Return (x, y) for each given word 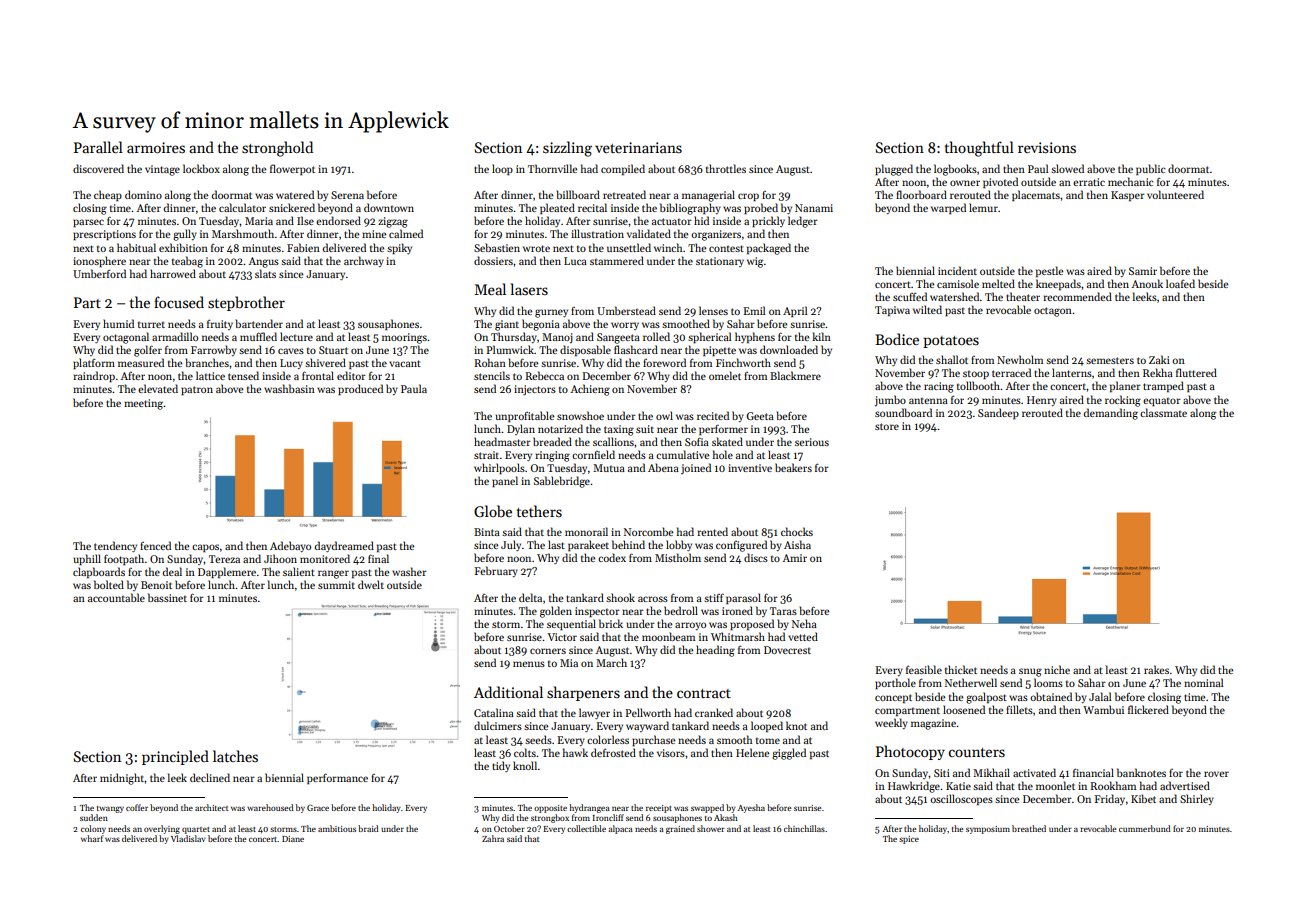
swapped (707, 808)
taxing (619, 430)
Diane (293, 839)
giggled (789, 754)
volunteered (1175, 194)
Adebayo (290, 546)
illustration (597, 233)
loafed (1180, 283)
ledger (803, 222)
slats (265, 273)
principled (175, 757)
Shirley (1197, 799)
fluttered (1196, 372)
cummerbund (1145, 828)
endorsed (338, 220)
